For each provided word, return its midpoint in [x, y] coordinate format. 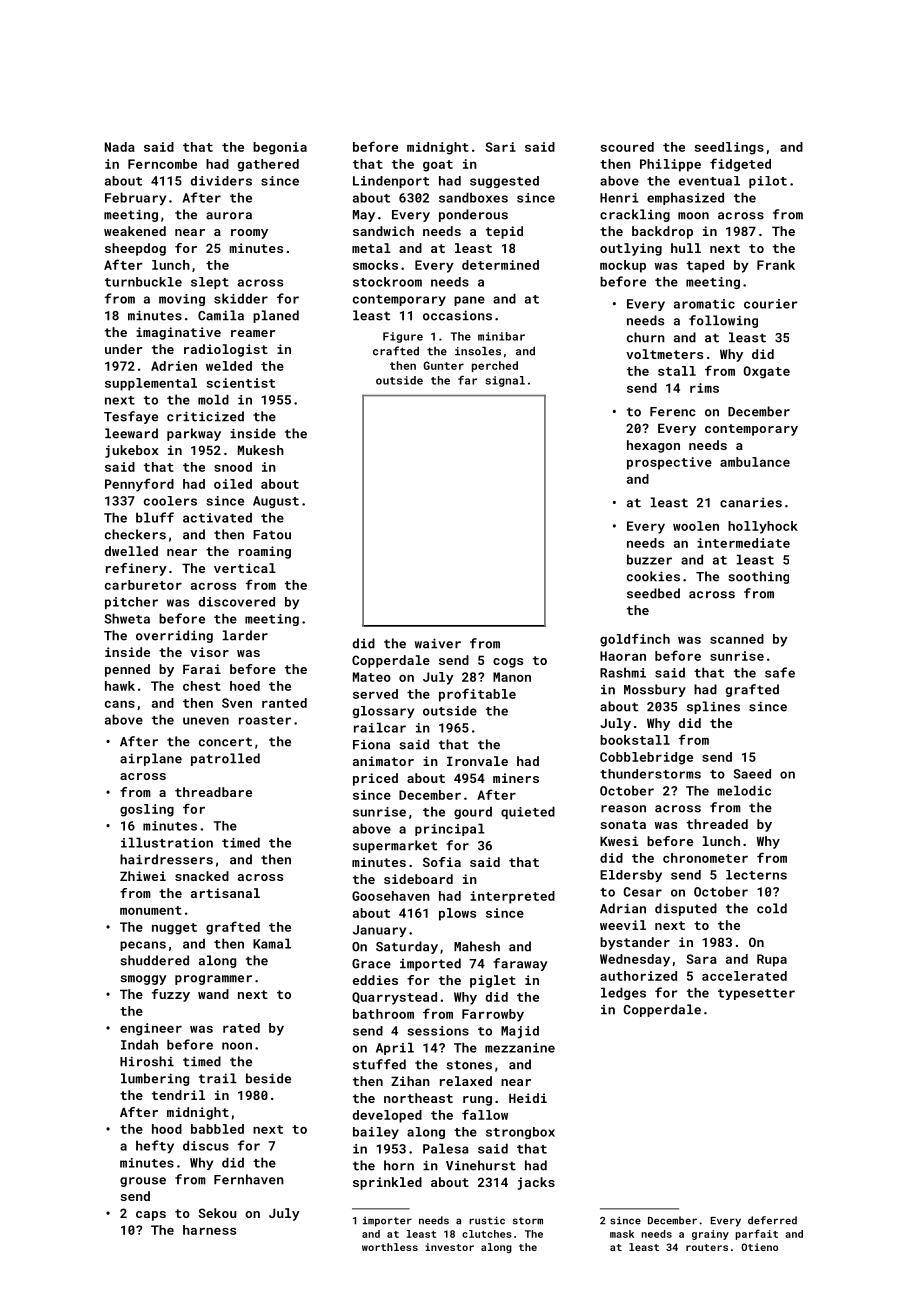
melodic [744, 790]
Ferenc [673, 412]
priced [375, 779]
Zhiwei [143, 876]
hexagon [653, 446]
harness [209, 1230]
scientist [241, 383]
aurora [229, 216]
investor [449, 1247]
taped [705, 266]
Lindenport [391, 182]
